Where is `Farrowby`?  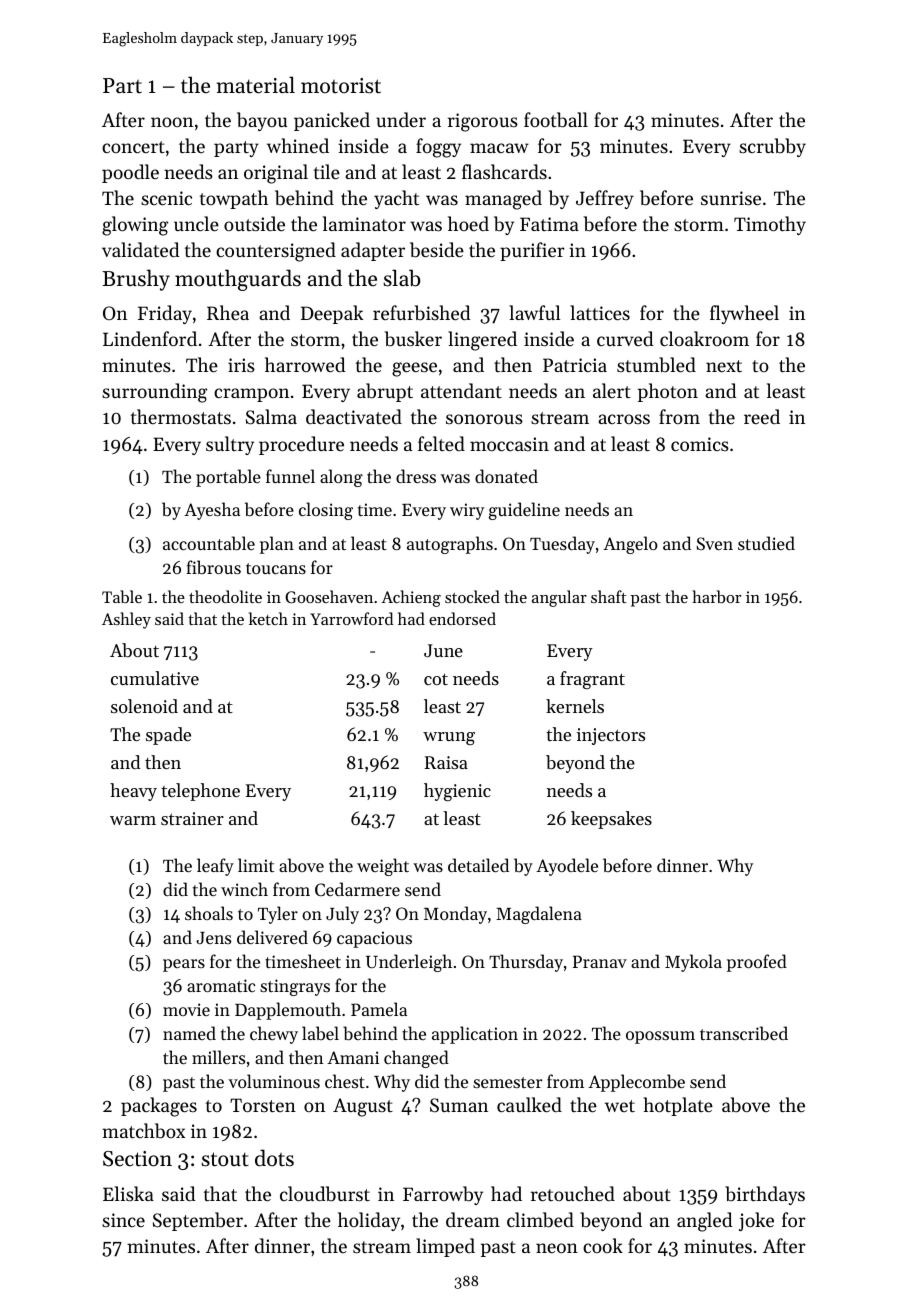 Farrowby is located at coordinates (443, 1195).
